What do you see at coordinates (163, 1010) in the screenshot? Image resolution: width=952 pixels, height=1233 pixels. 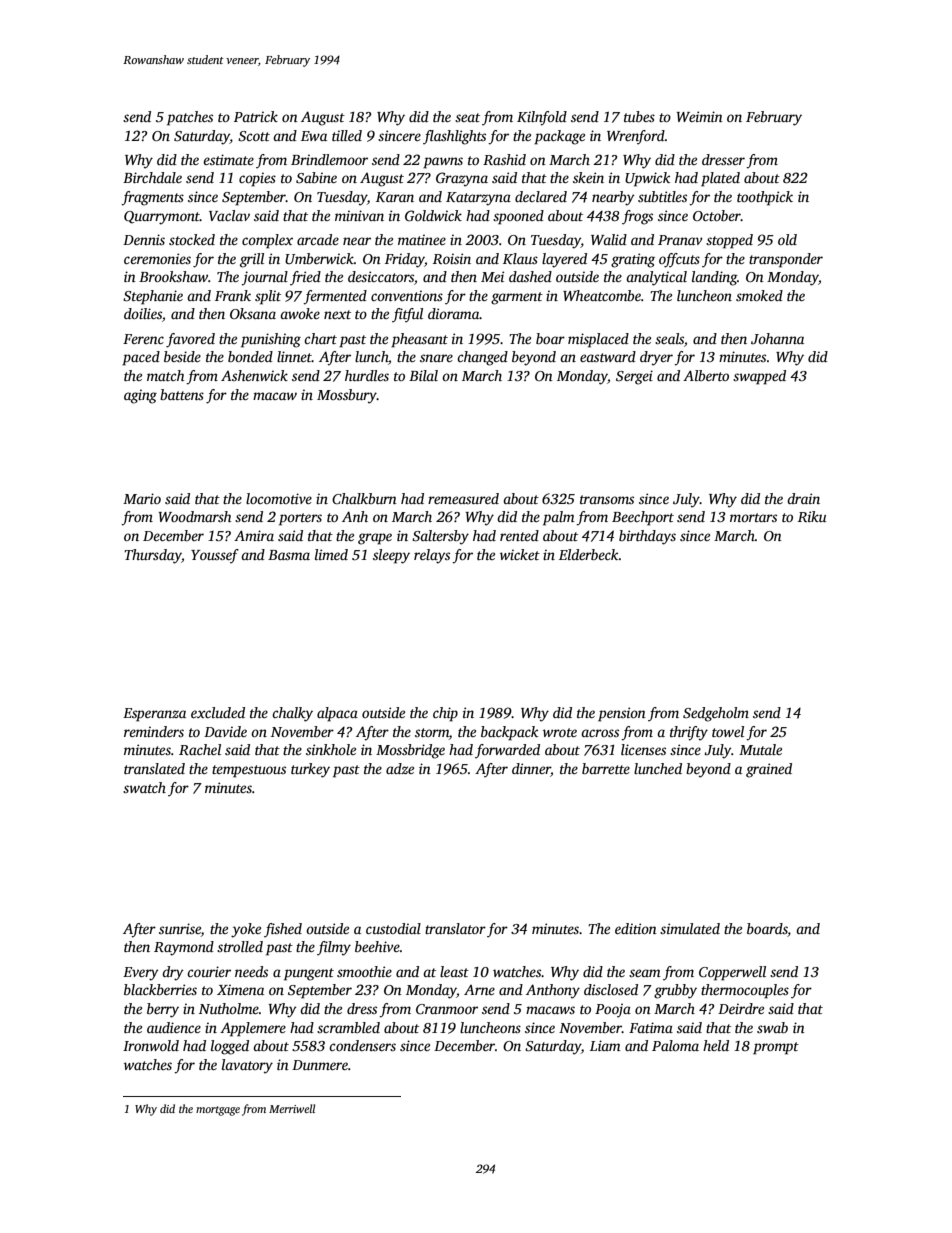 I see `berry` at bounding box center [163, 1010].
